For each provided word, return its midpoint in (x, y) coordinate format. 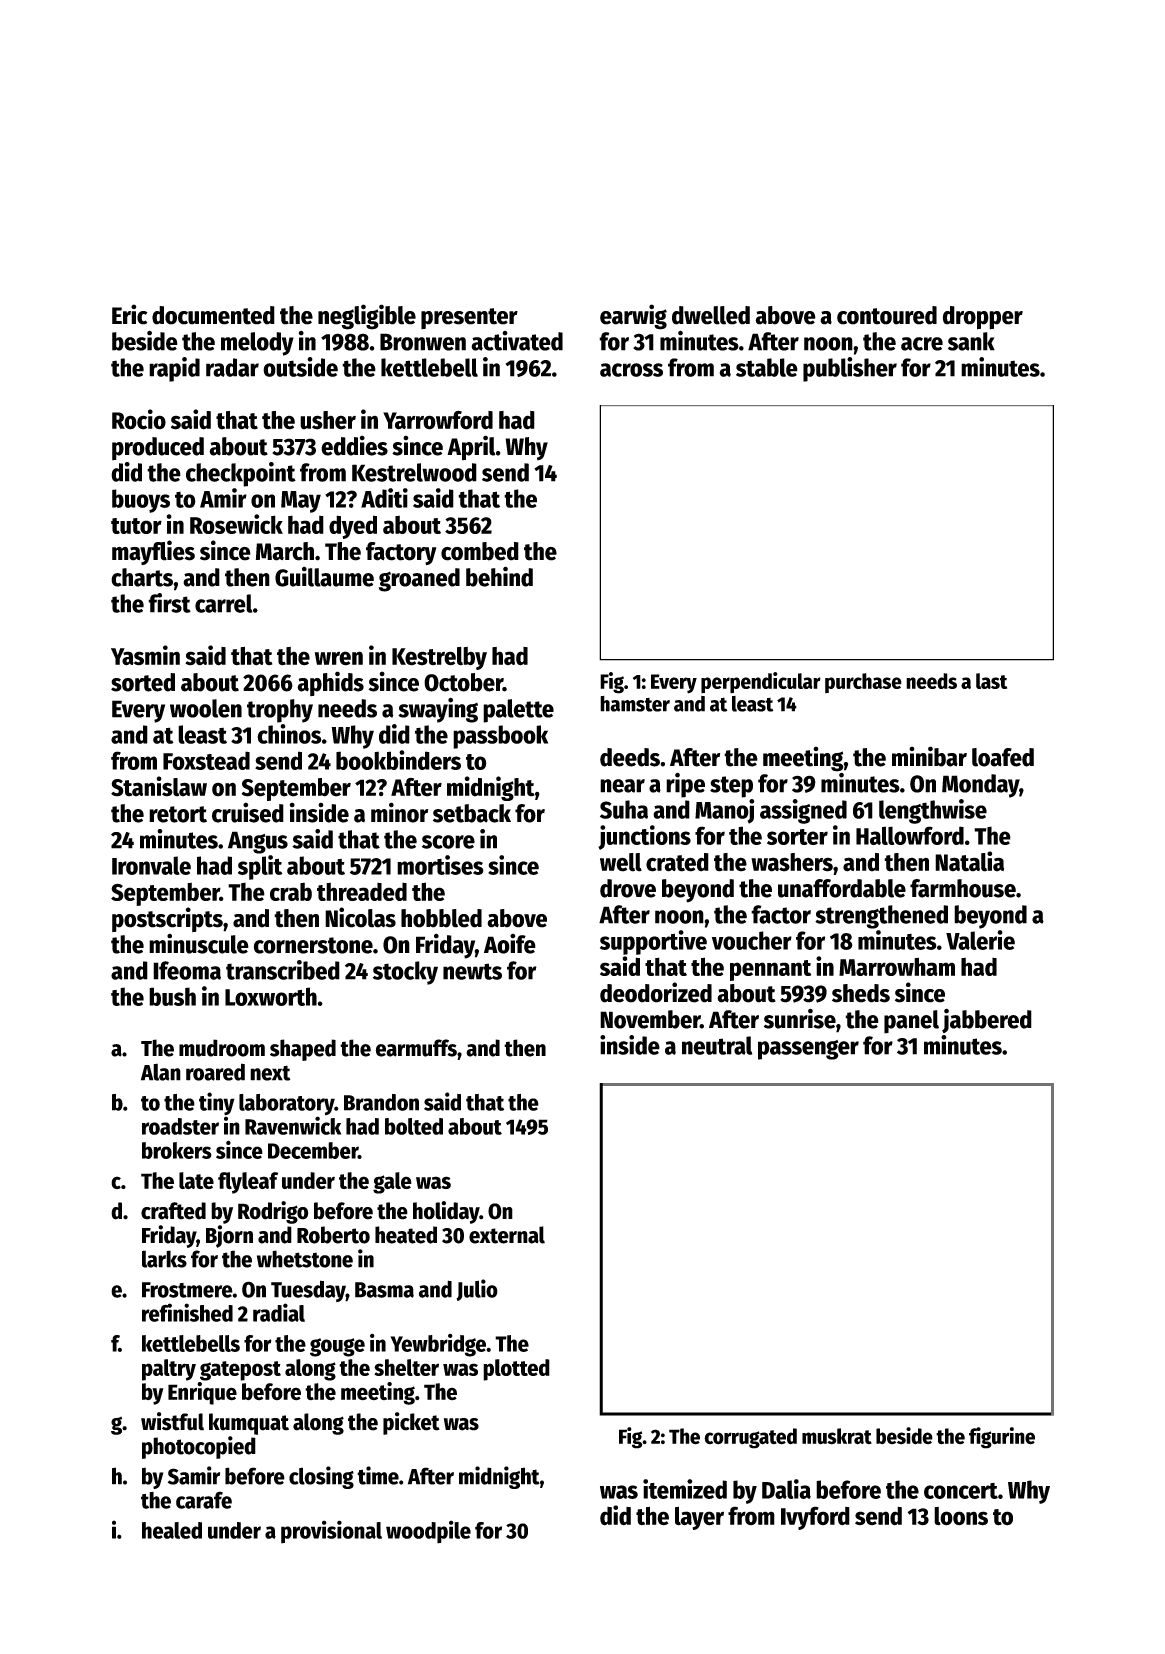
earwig (633, 317)
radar (232, 367)
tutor (136, 526)
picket (411, 1423)
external (507, 1235)
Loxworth (271, 996)
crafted (173, 1211)
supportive (653, 942)
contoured (887, 315)
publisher (850, 369)
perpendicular (761, 682)
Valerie (980, 940)
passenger (808, 1050)
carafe (204, 1500)
